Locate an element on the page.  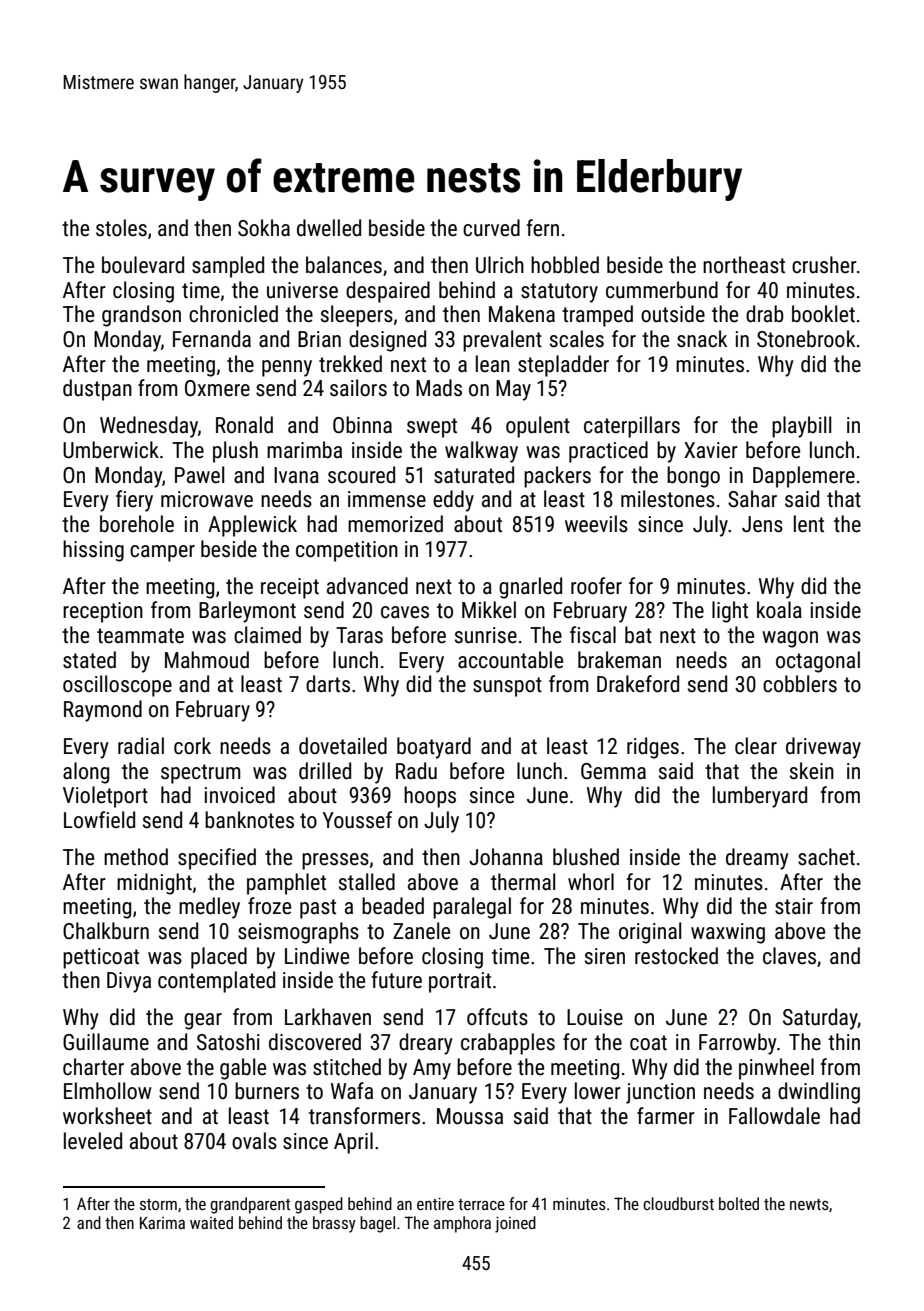
Umberwick is located at coordinates (111, 450).
